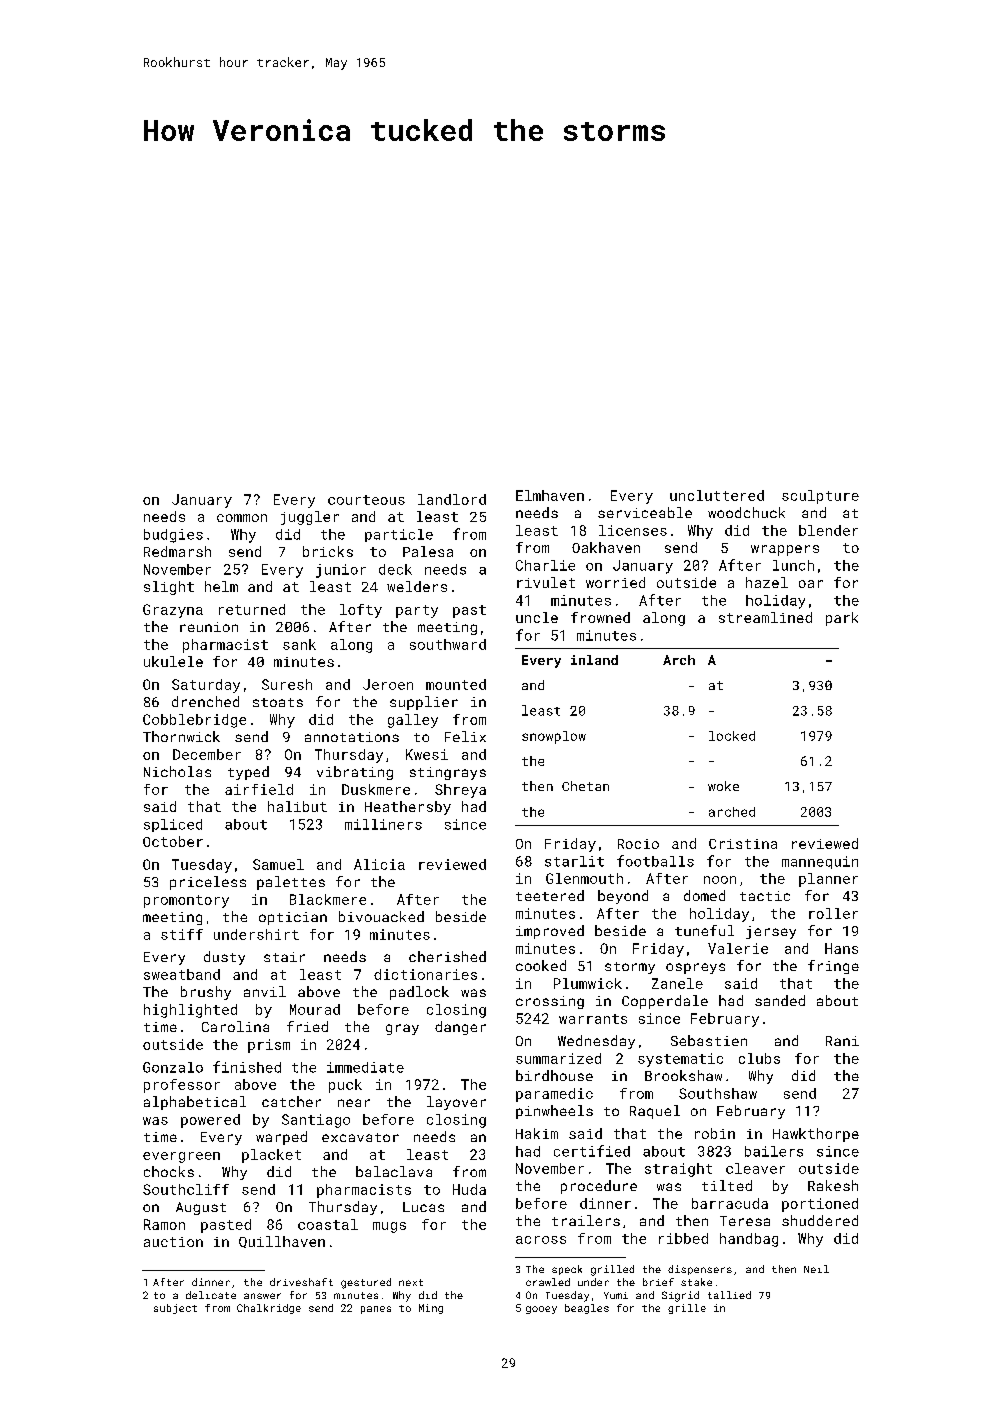  What do you see at coordinates (717, 495) in the document?
I see `uncluttered` at bounding box center [717, 495].
